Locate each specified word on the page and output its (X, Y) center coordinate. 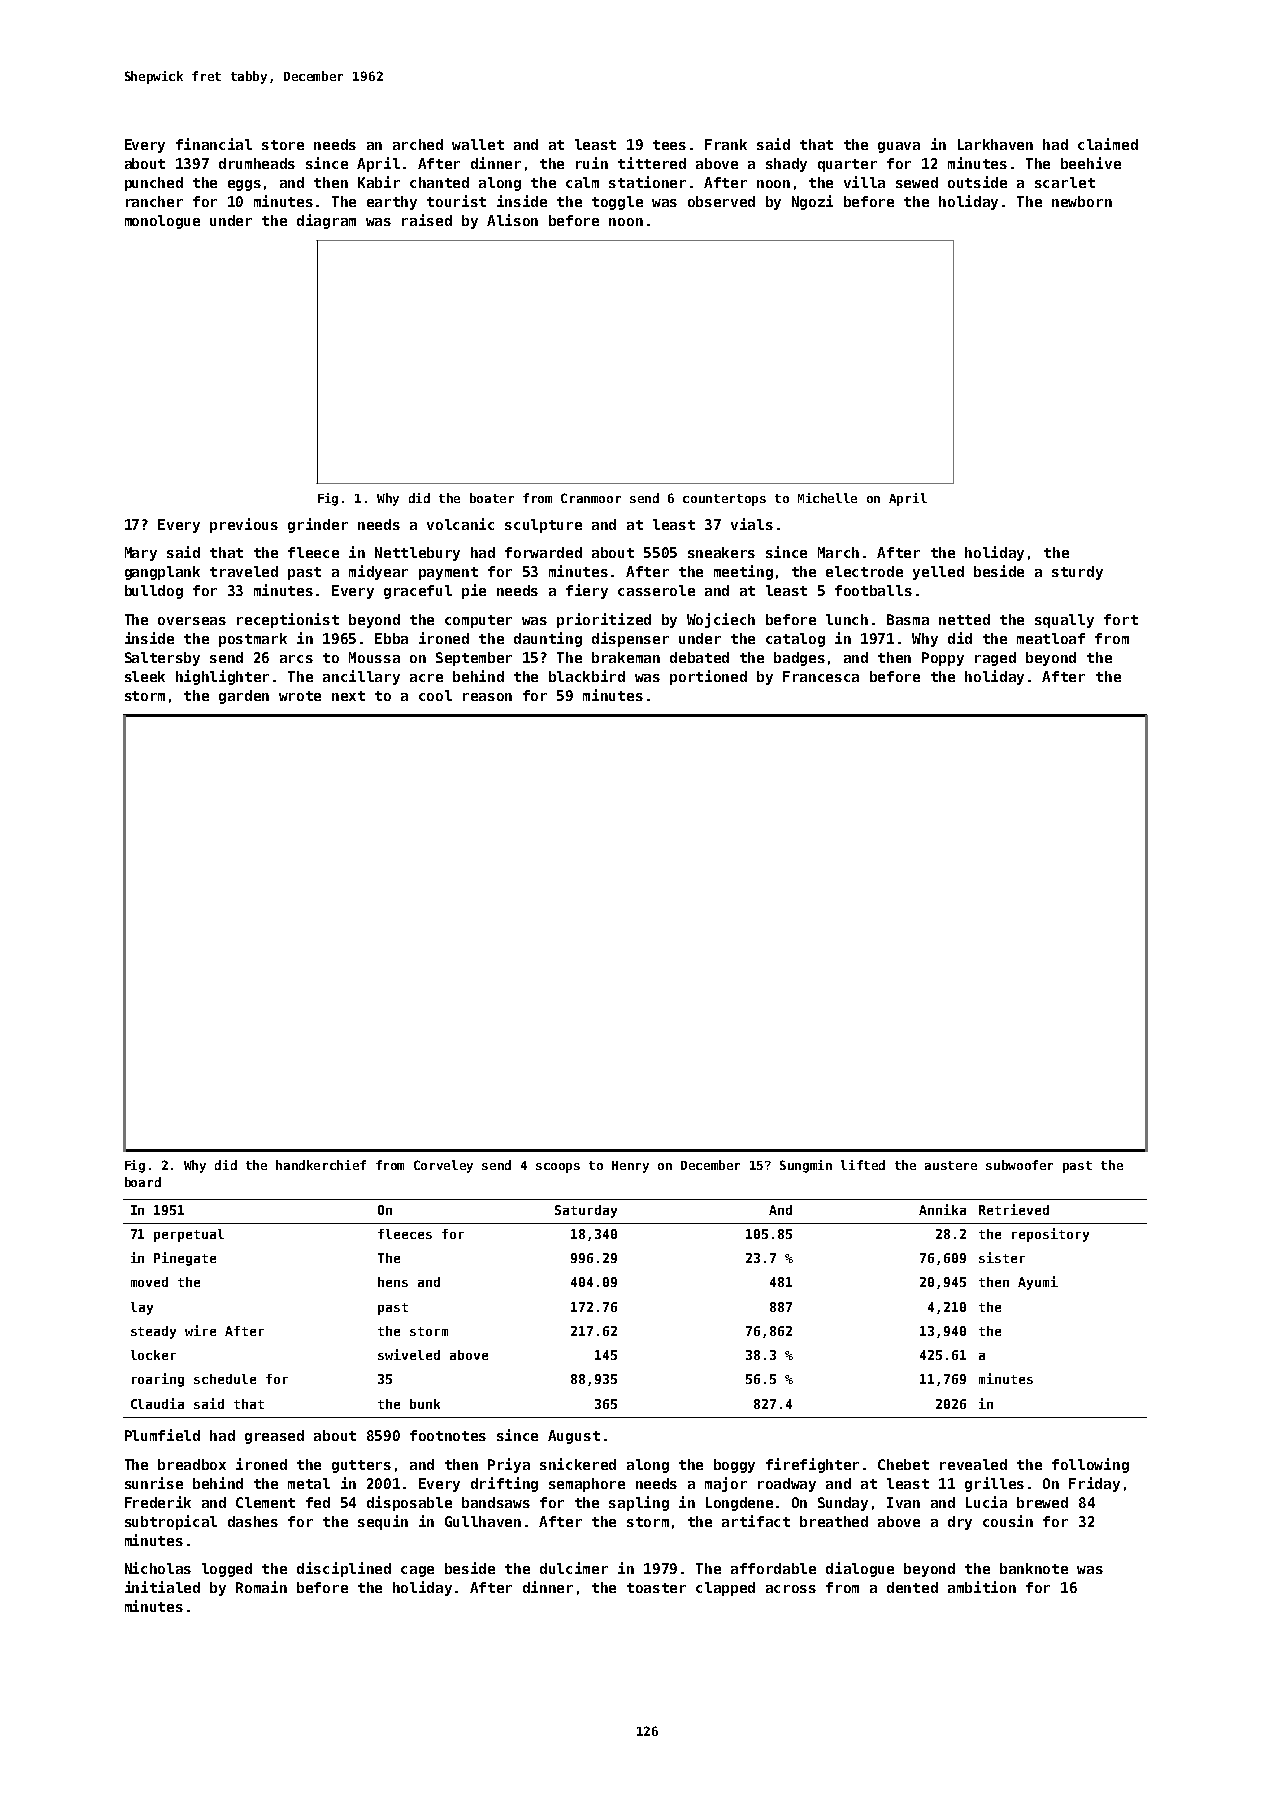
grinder (318, 525)
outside (977, 182)
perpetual (189, 1235)
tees (669, 145)
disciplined (344, 1569)
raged (995, 659)
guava (899, 147)
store (283, 145)
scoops (558, 1168)
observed (721, 201)
